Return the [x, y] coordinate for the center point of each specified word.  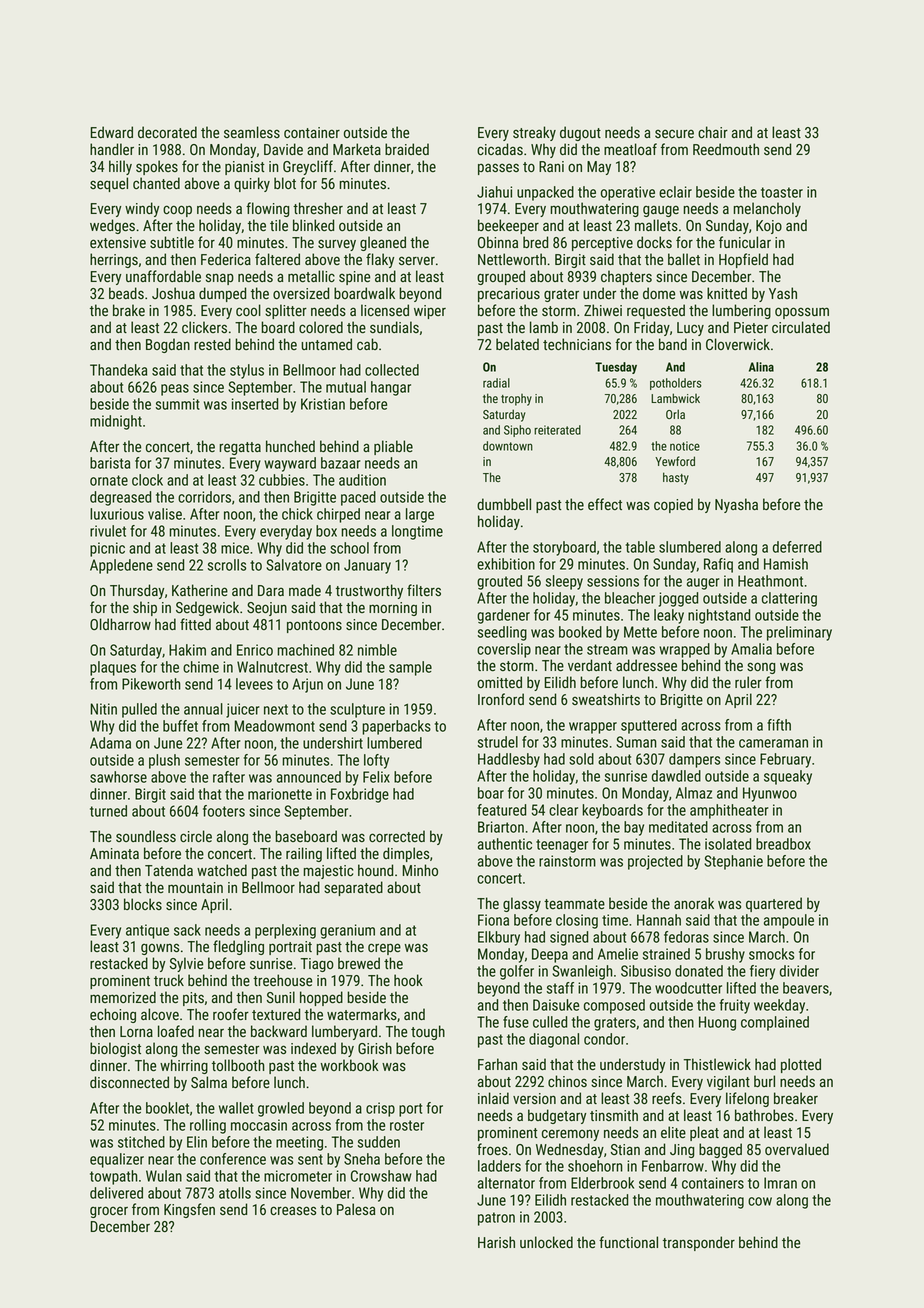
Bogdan [168, 345]
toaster [782, 192]
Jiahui [494, 192]
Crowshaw [381, 1176]
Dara [271, 590]
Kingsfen [189, 1210]
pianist [245, 168]
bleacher [630, 598]
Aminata [114, 853]
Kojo [769, 227]
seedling [502, 633]
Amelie [618, 954]
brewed [359, 963]
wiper [430, 312]
